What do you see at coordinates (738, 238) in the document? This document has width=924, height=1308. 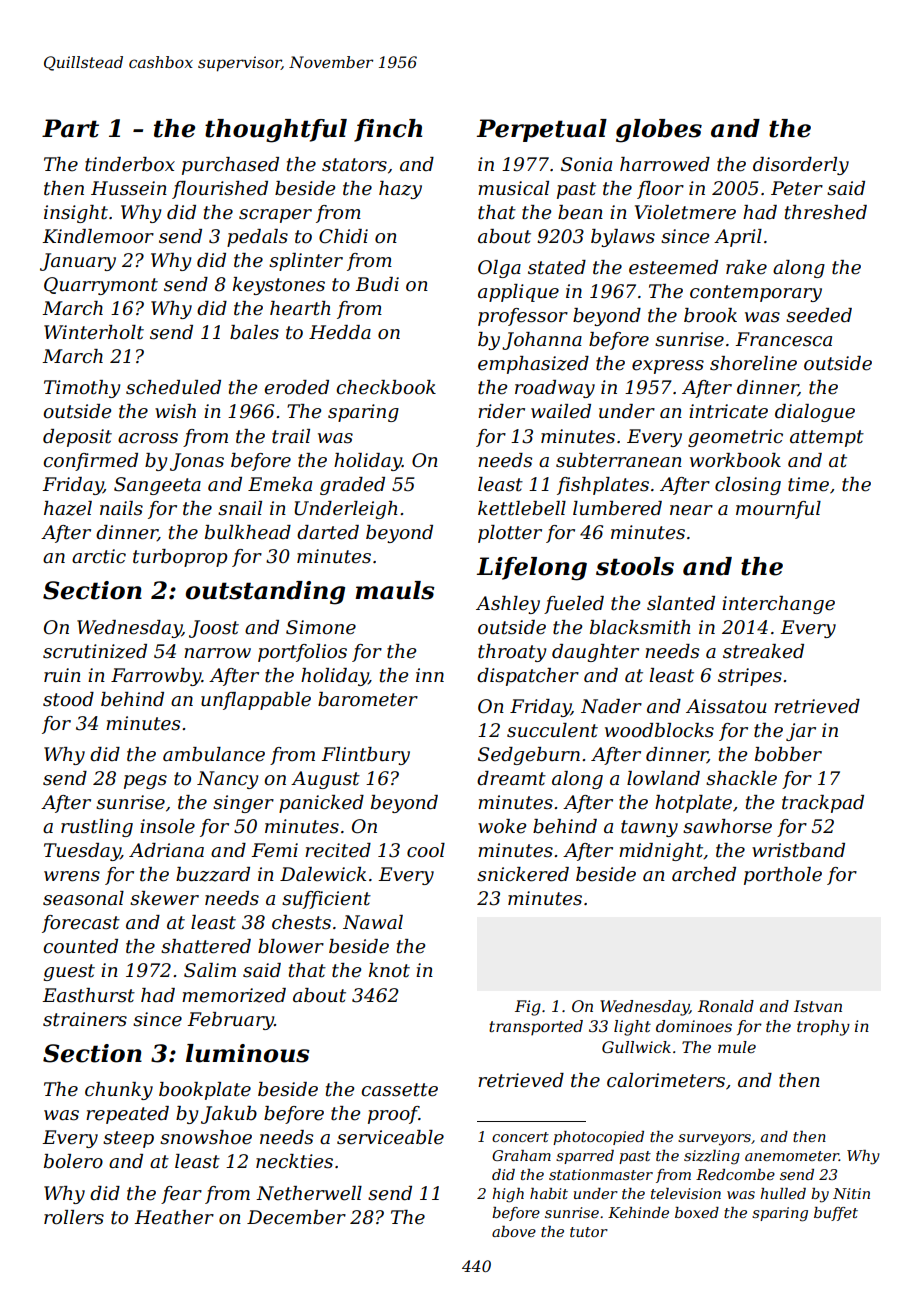 I see `April` at bounding box center [738, 238].
